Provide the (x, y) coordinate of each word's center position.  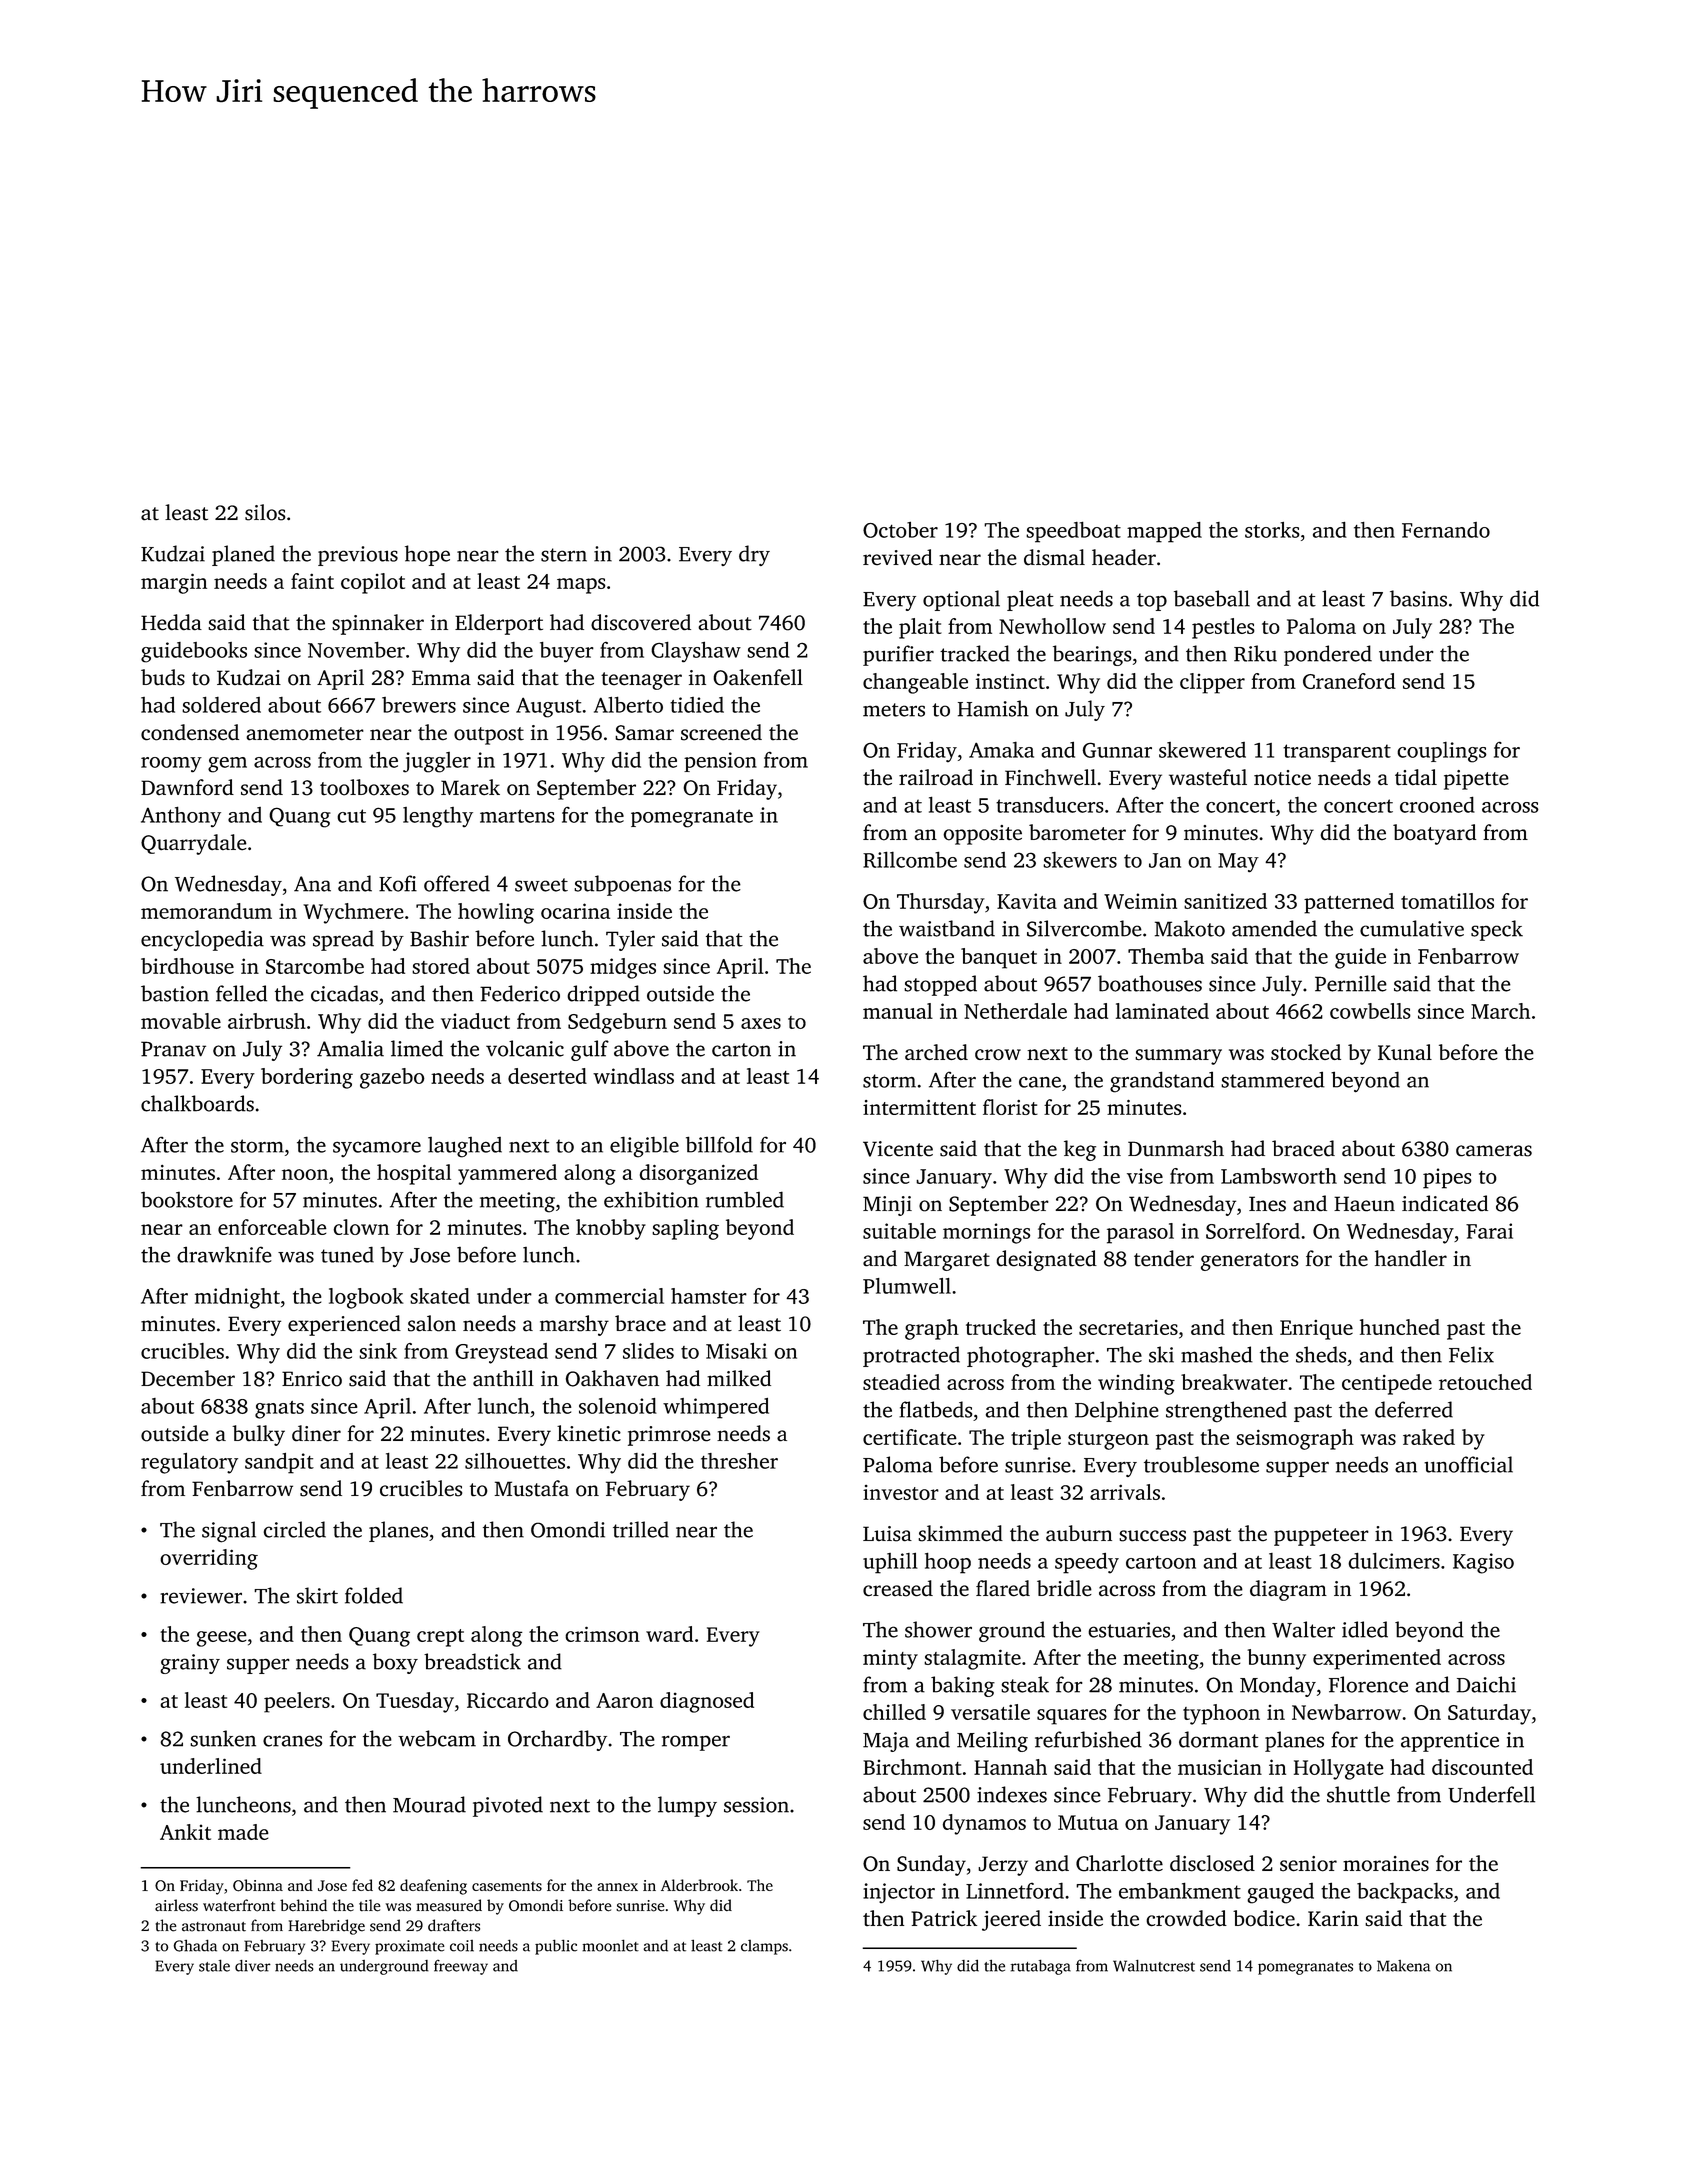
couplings (1442, 752)
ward (669, 1634)
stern (564, 555)
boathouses (1150, 983)
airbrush (267, 1021)
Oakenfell (758, 677)
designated (1046, 1260)
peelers (297, 1702)
